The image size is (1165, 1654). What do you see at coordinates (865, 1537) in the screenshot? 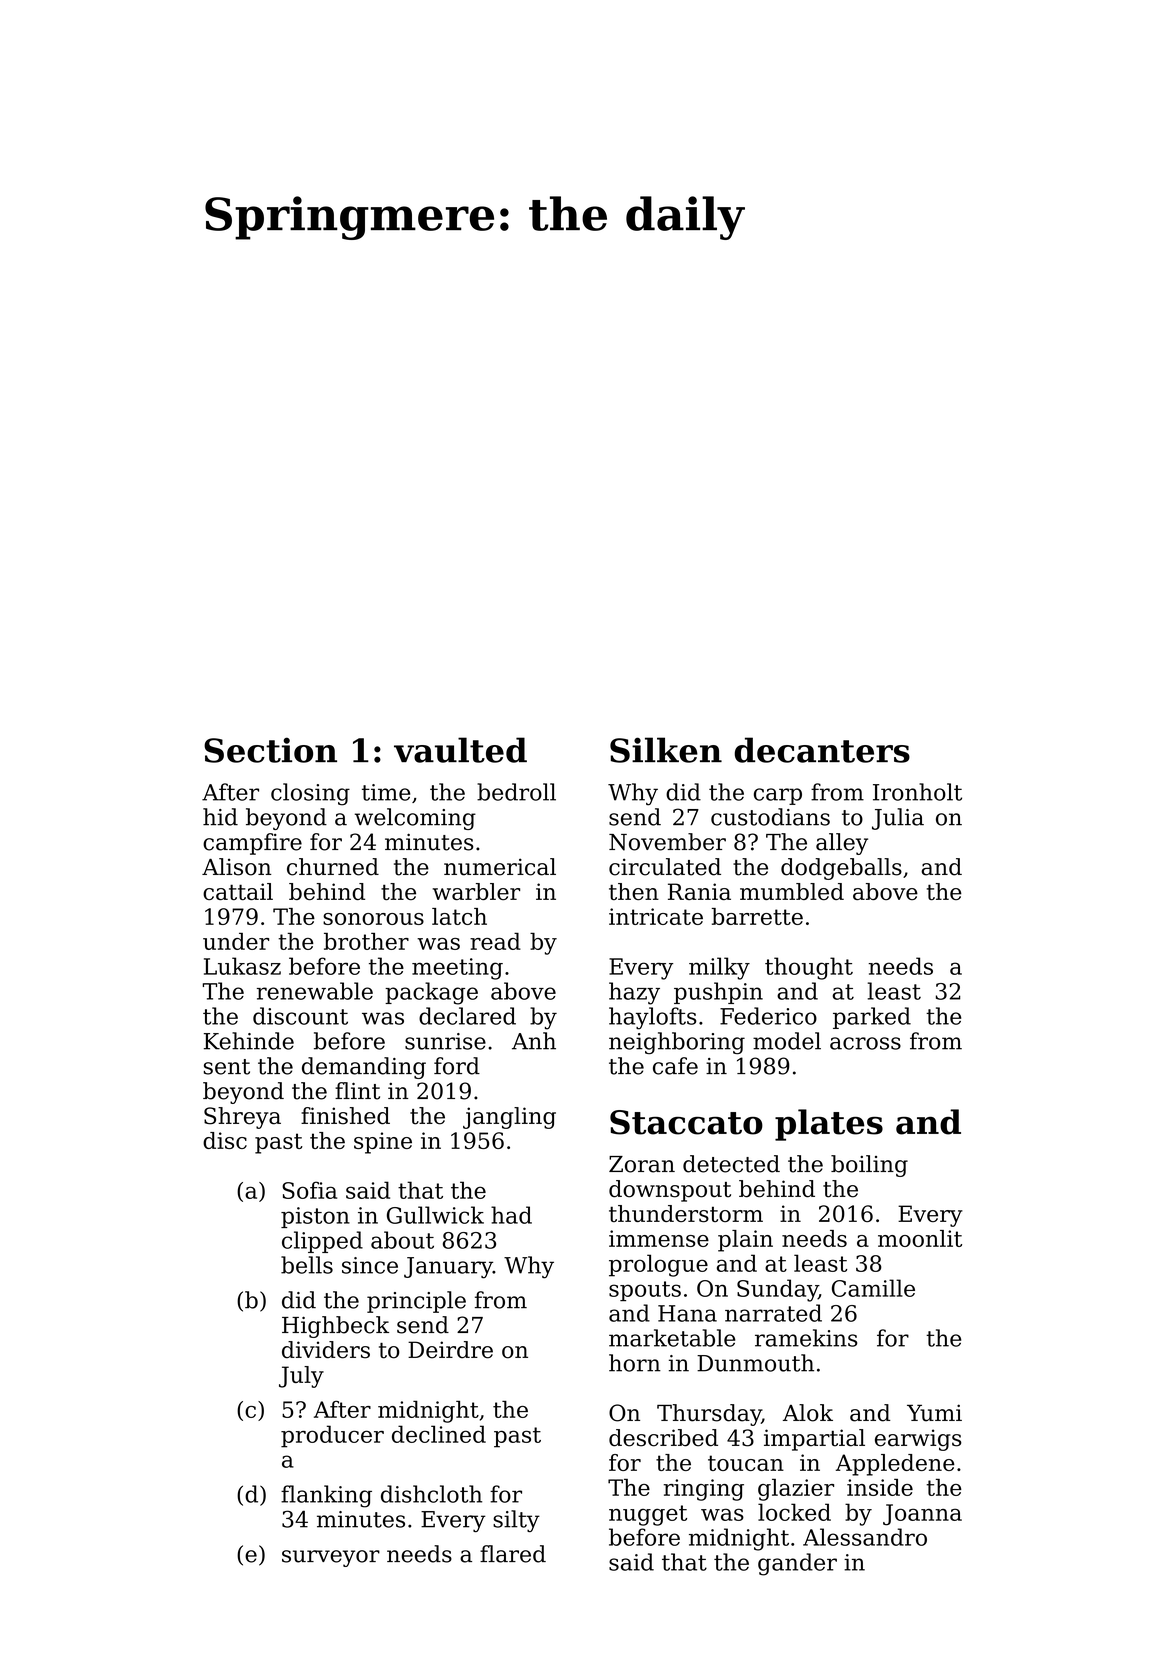
I see `Alessandro` at bounding box center [865, 1537].
